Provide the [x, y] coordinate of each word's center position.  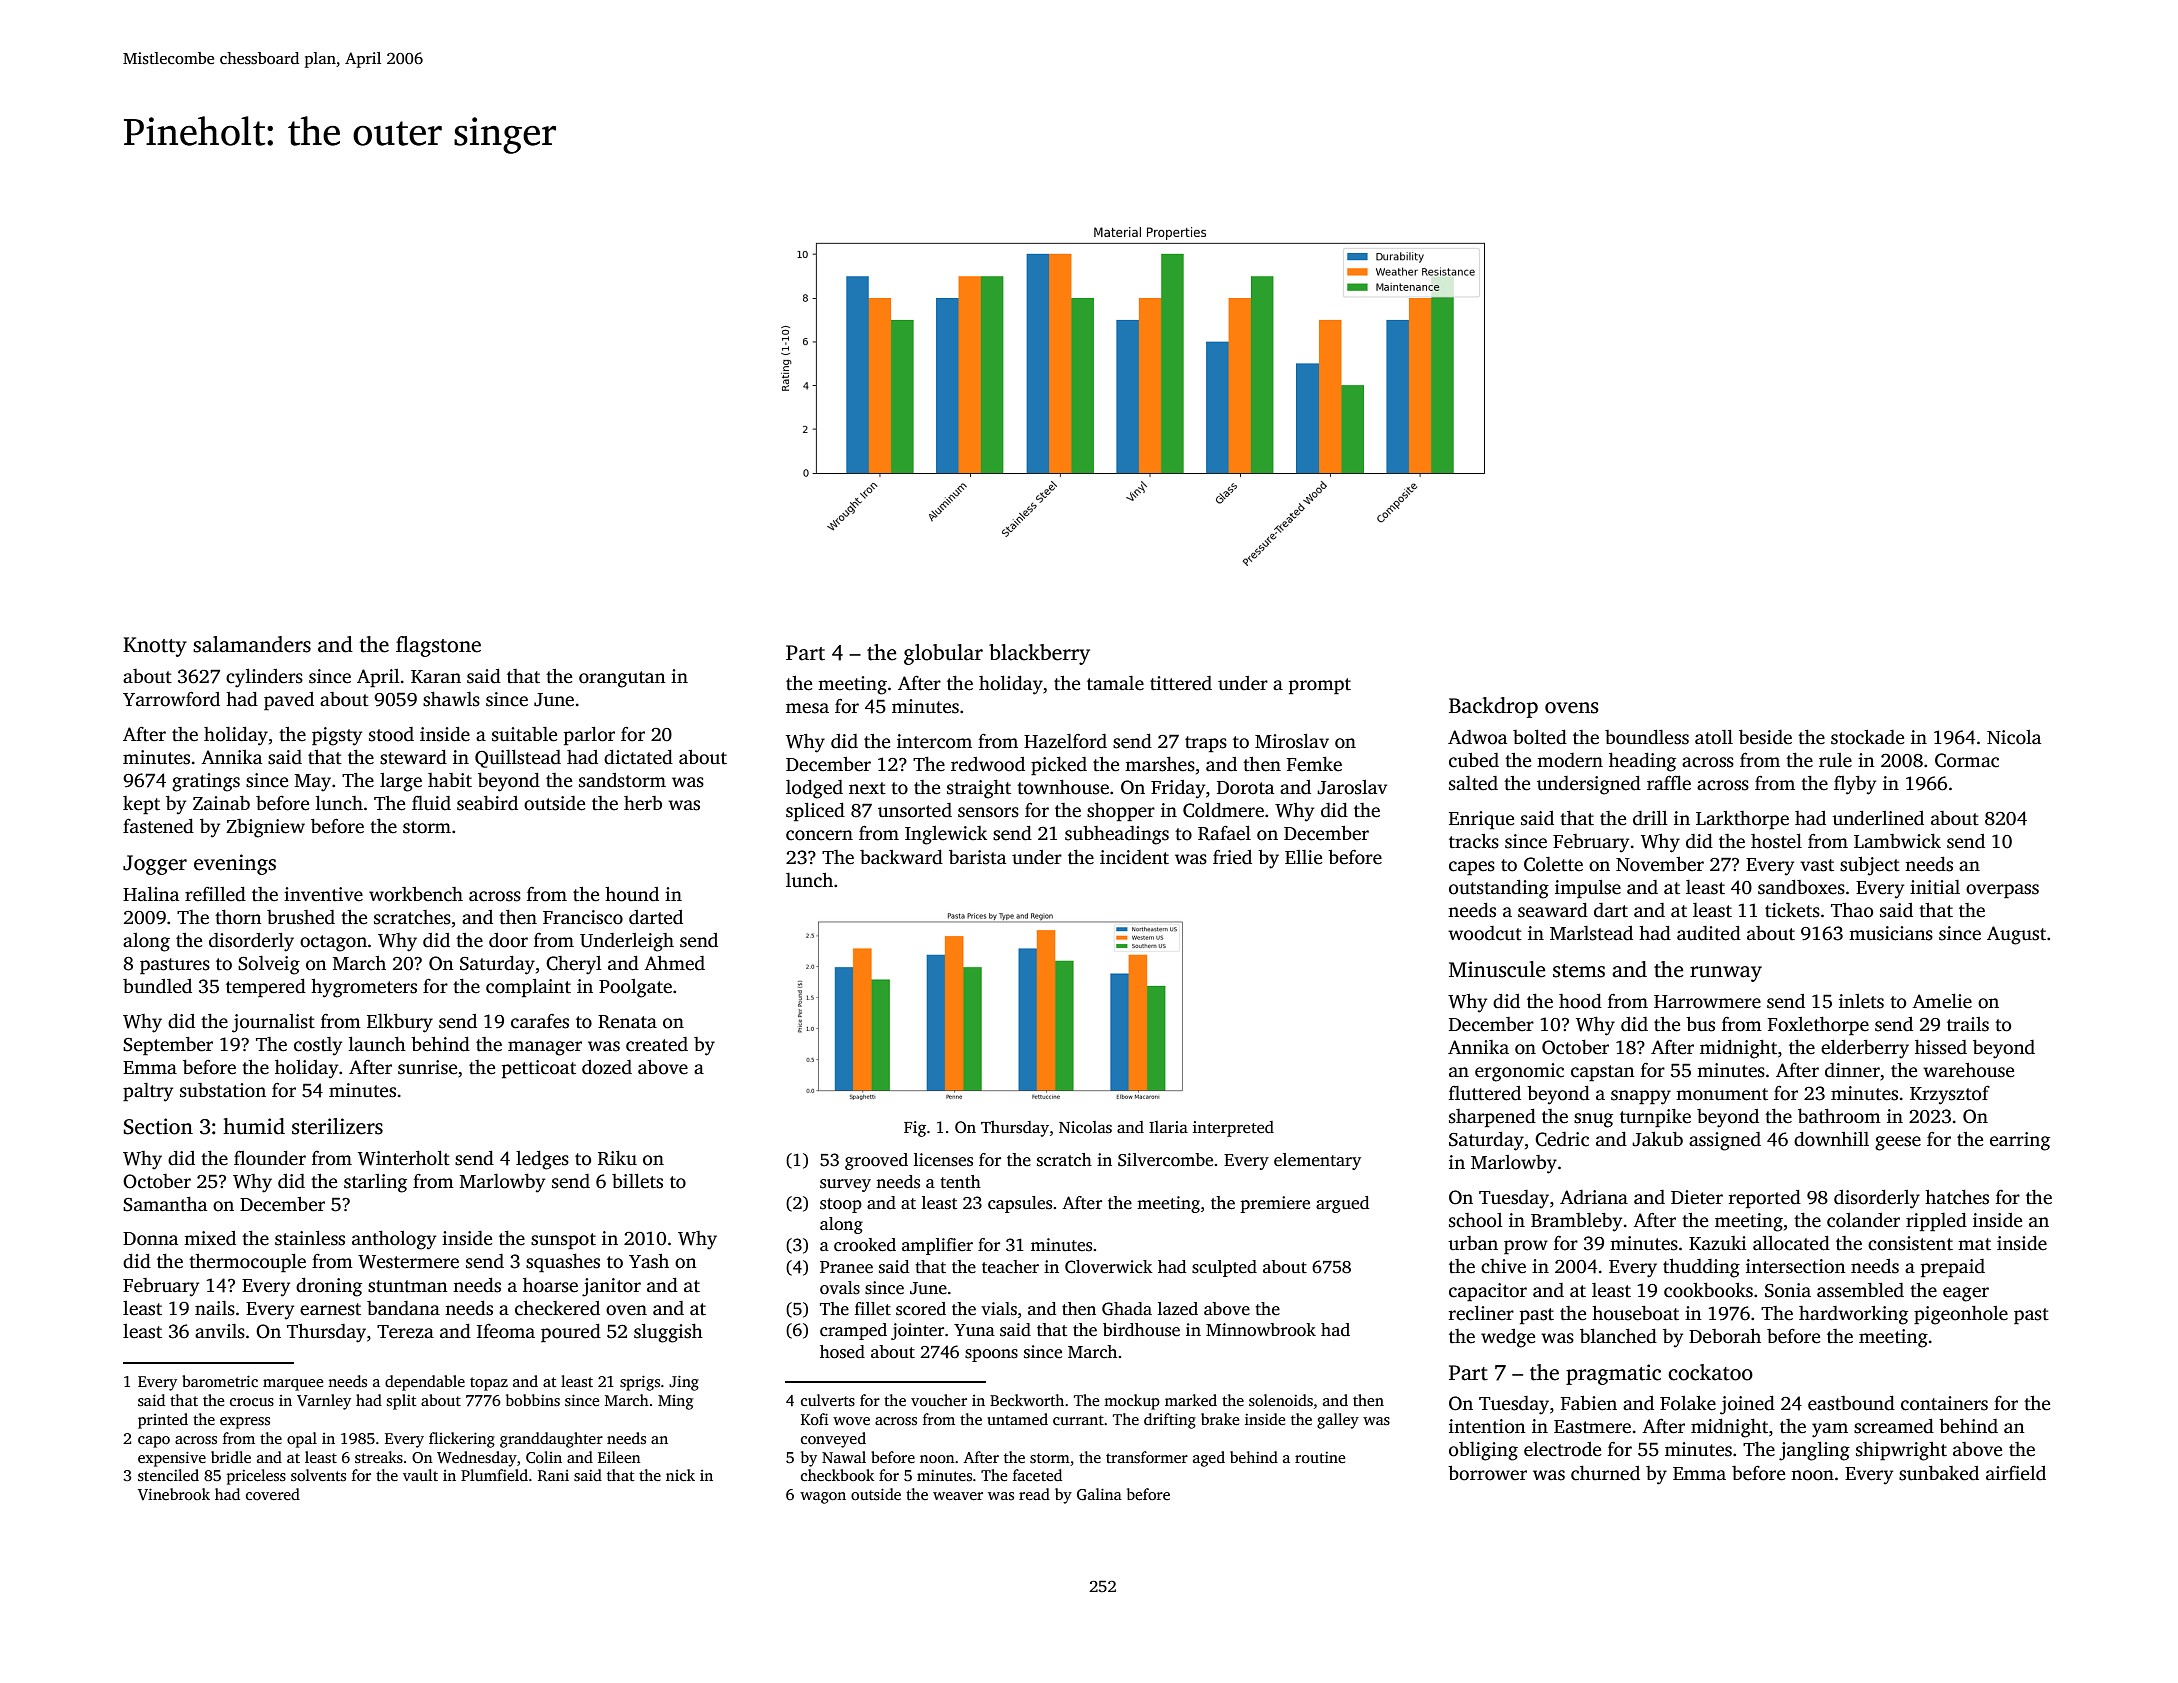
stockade [1867, 737]
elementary [1317, 1161]
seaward [1553, 910]
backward [901, 857]
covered [273, 1494]
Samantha [165, 1204]
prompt [1320, 686]
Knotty [155, 647]
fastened [158, 826]
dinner [1852, 1070]
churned [1605, 1473]
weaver [958, 1496]
